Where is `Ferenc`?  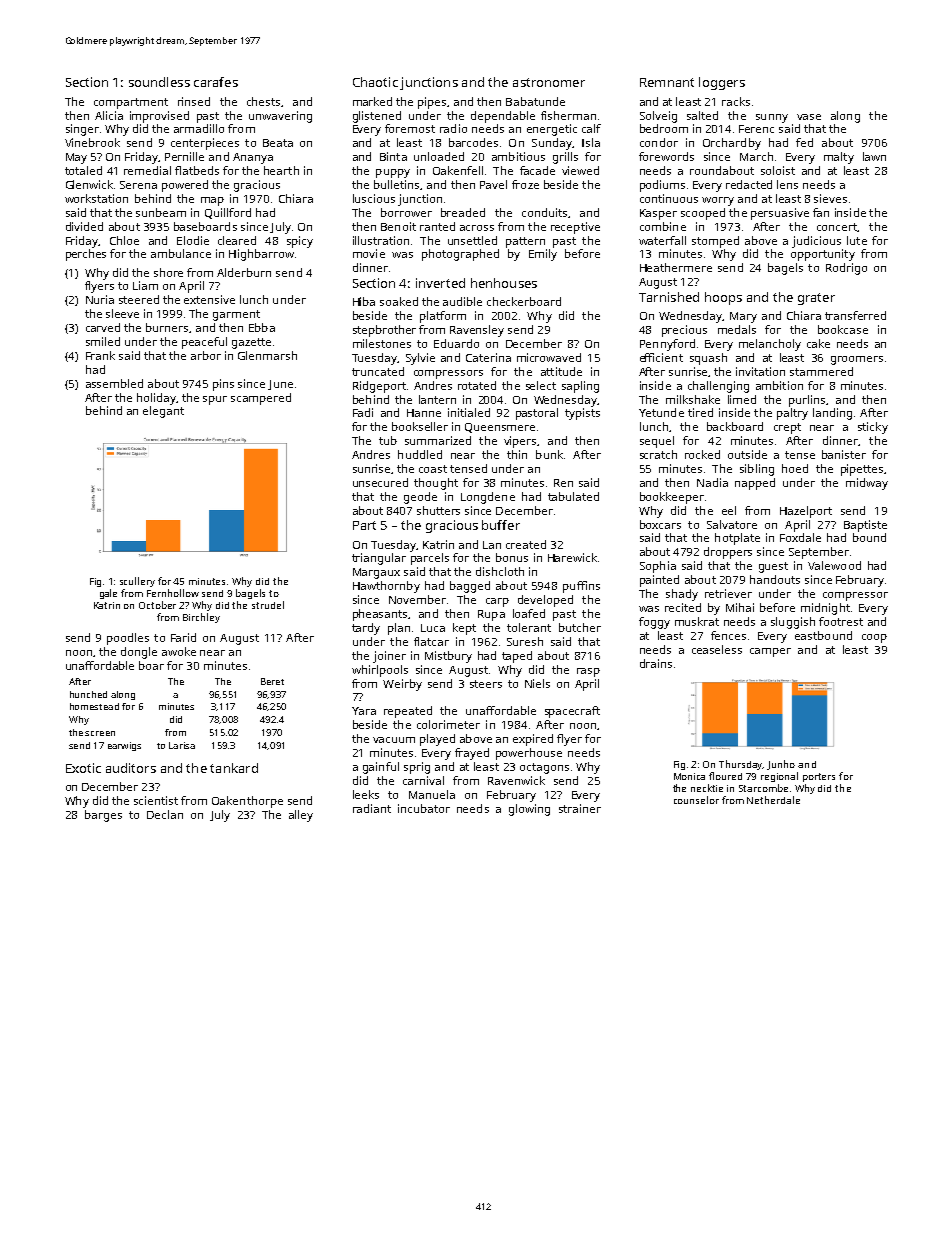 Ferenc is located at coordinates (756, 129).
